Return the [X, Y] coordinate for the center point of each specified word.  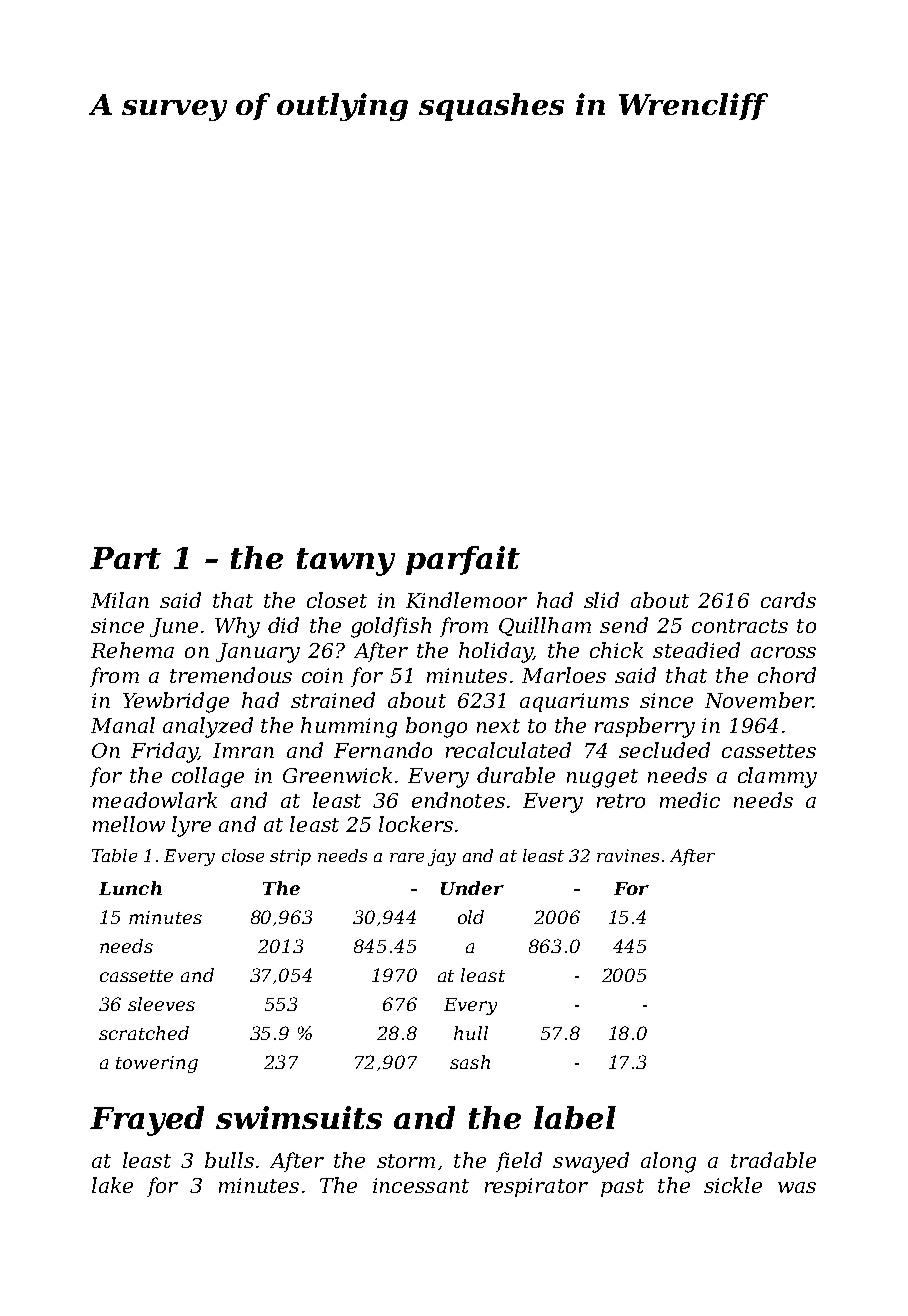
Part [125, 558]
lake [112, 1185]
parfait [463, 560]
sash [470, 1062]
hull [471, 1033]
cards [788, 600]
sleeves [161, 1004]
